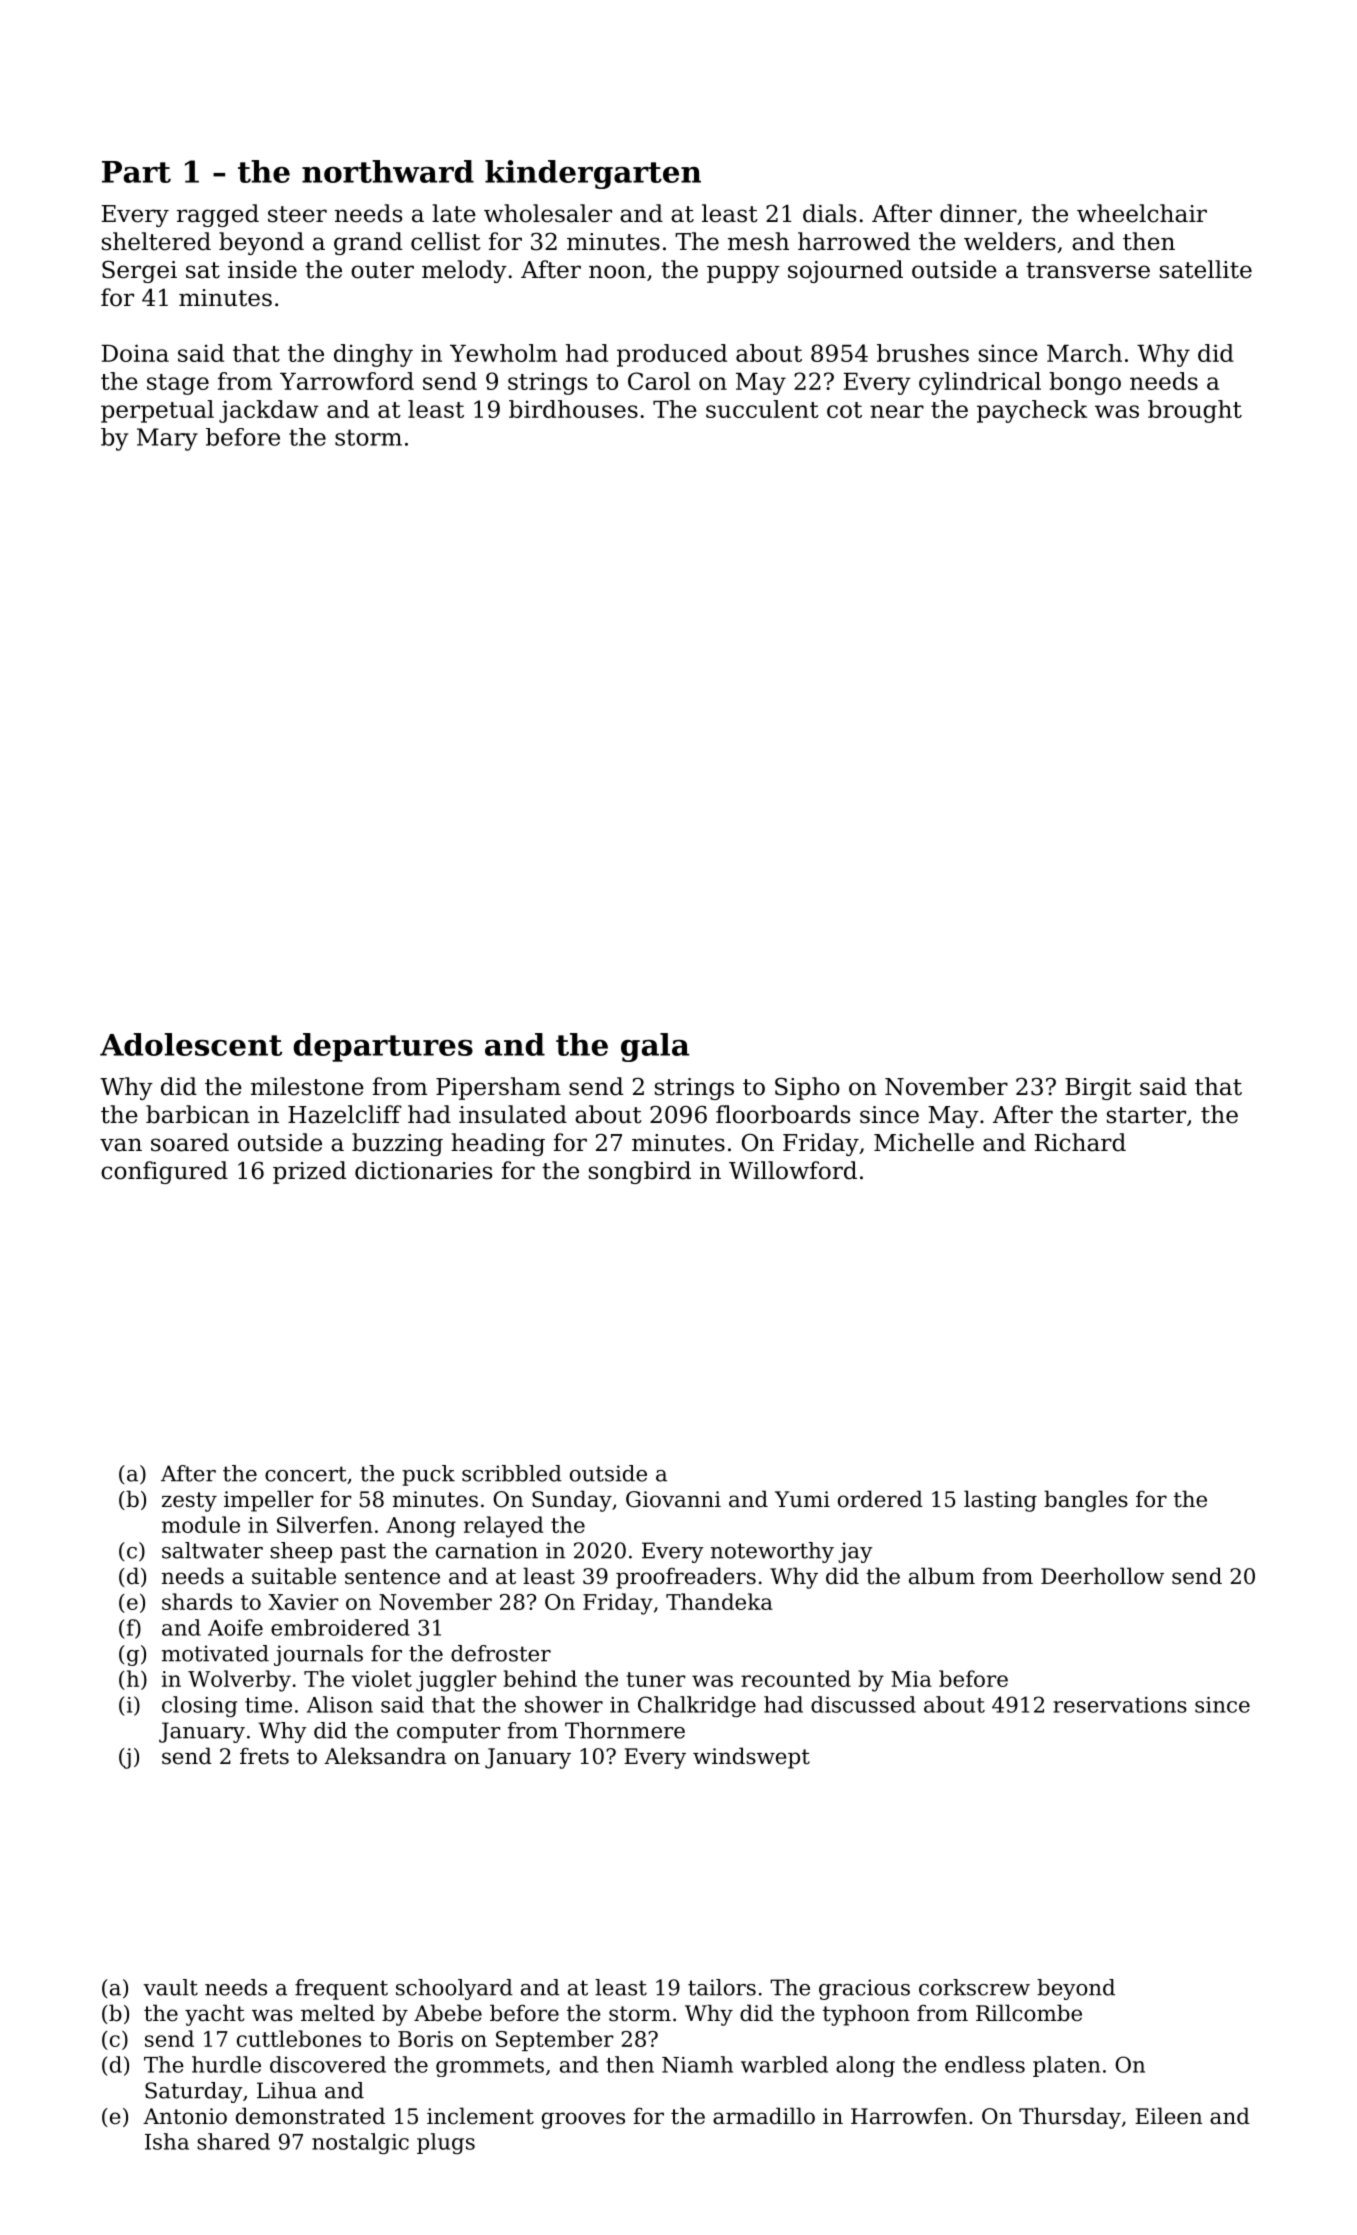 Image resolution: width=1357 pixels, height=2235 pixels. I want to click on gala, so click(655, 1047).
